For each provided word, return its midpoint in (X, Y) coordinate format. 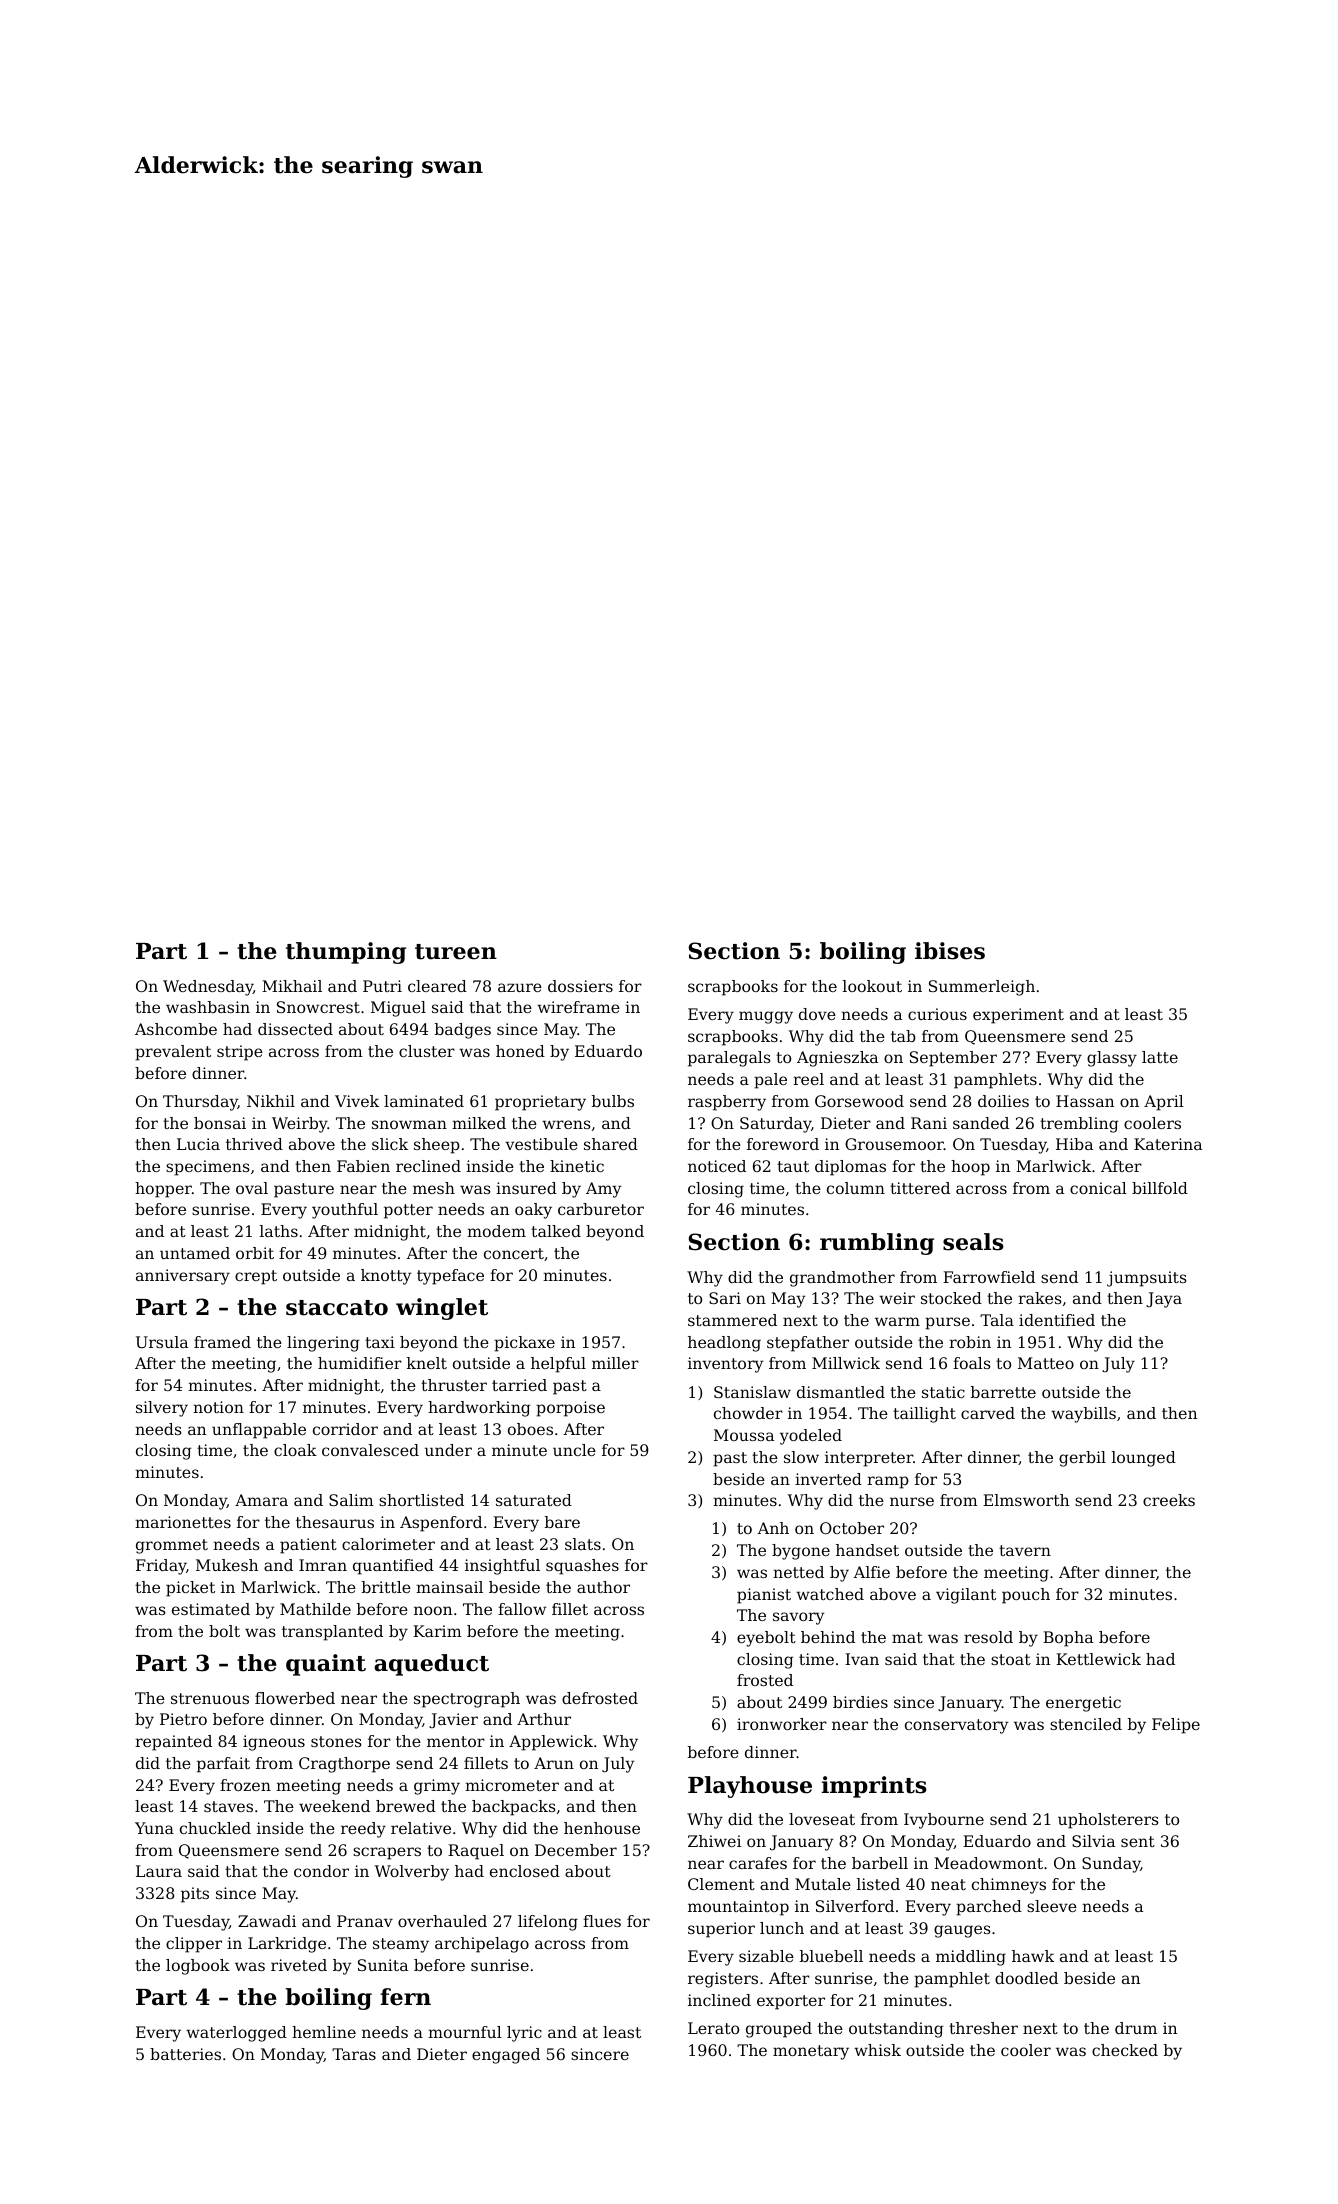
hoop (970, 1168)
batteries (185, 2054)
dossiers (580, 986)
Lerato (713, 2028)
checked (1125, 2050)
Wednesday (208, 988)
